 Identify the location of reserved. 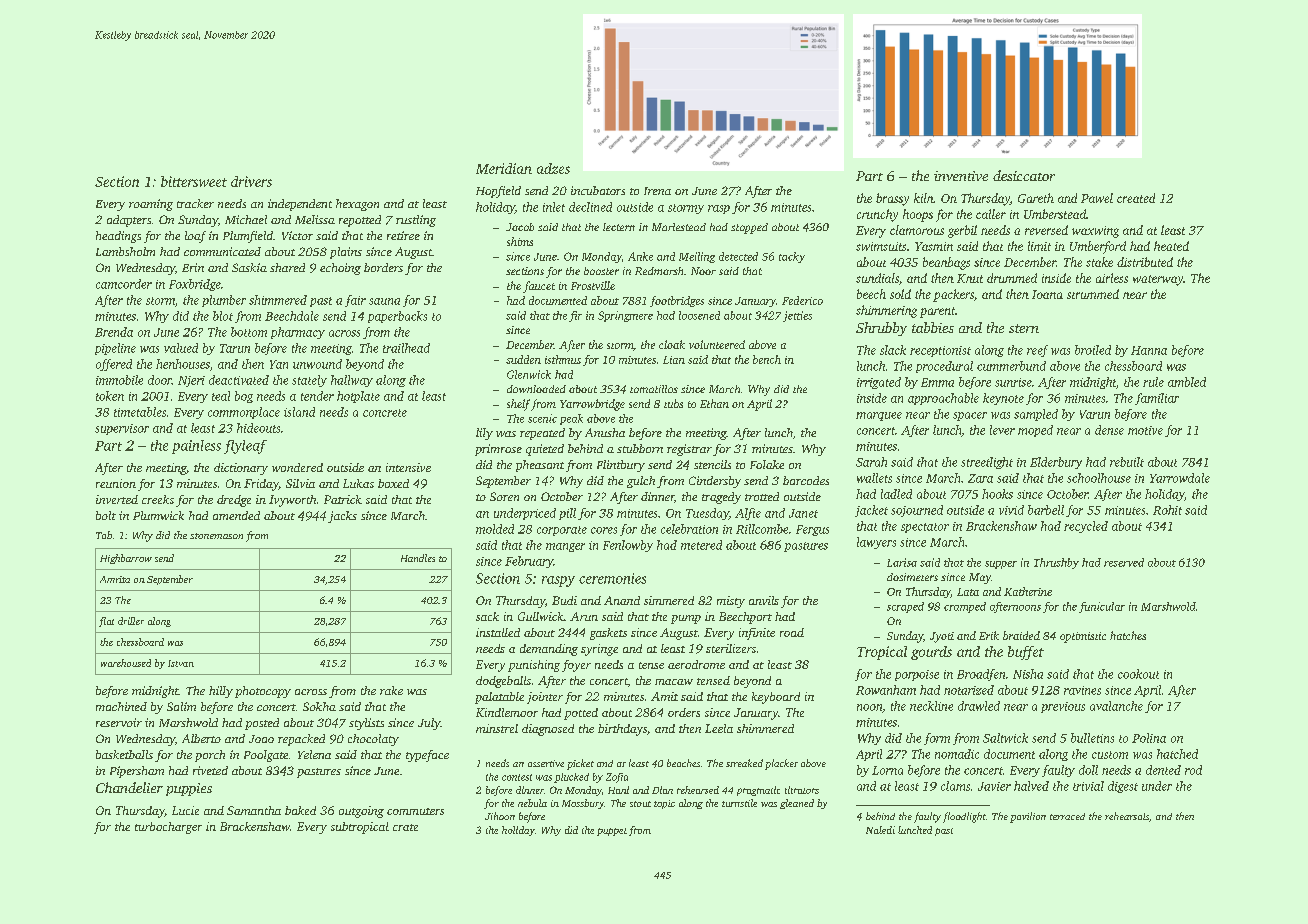
(1124, 562).
